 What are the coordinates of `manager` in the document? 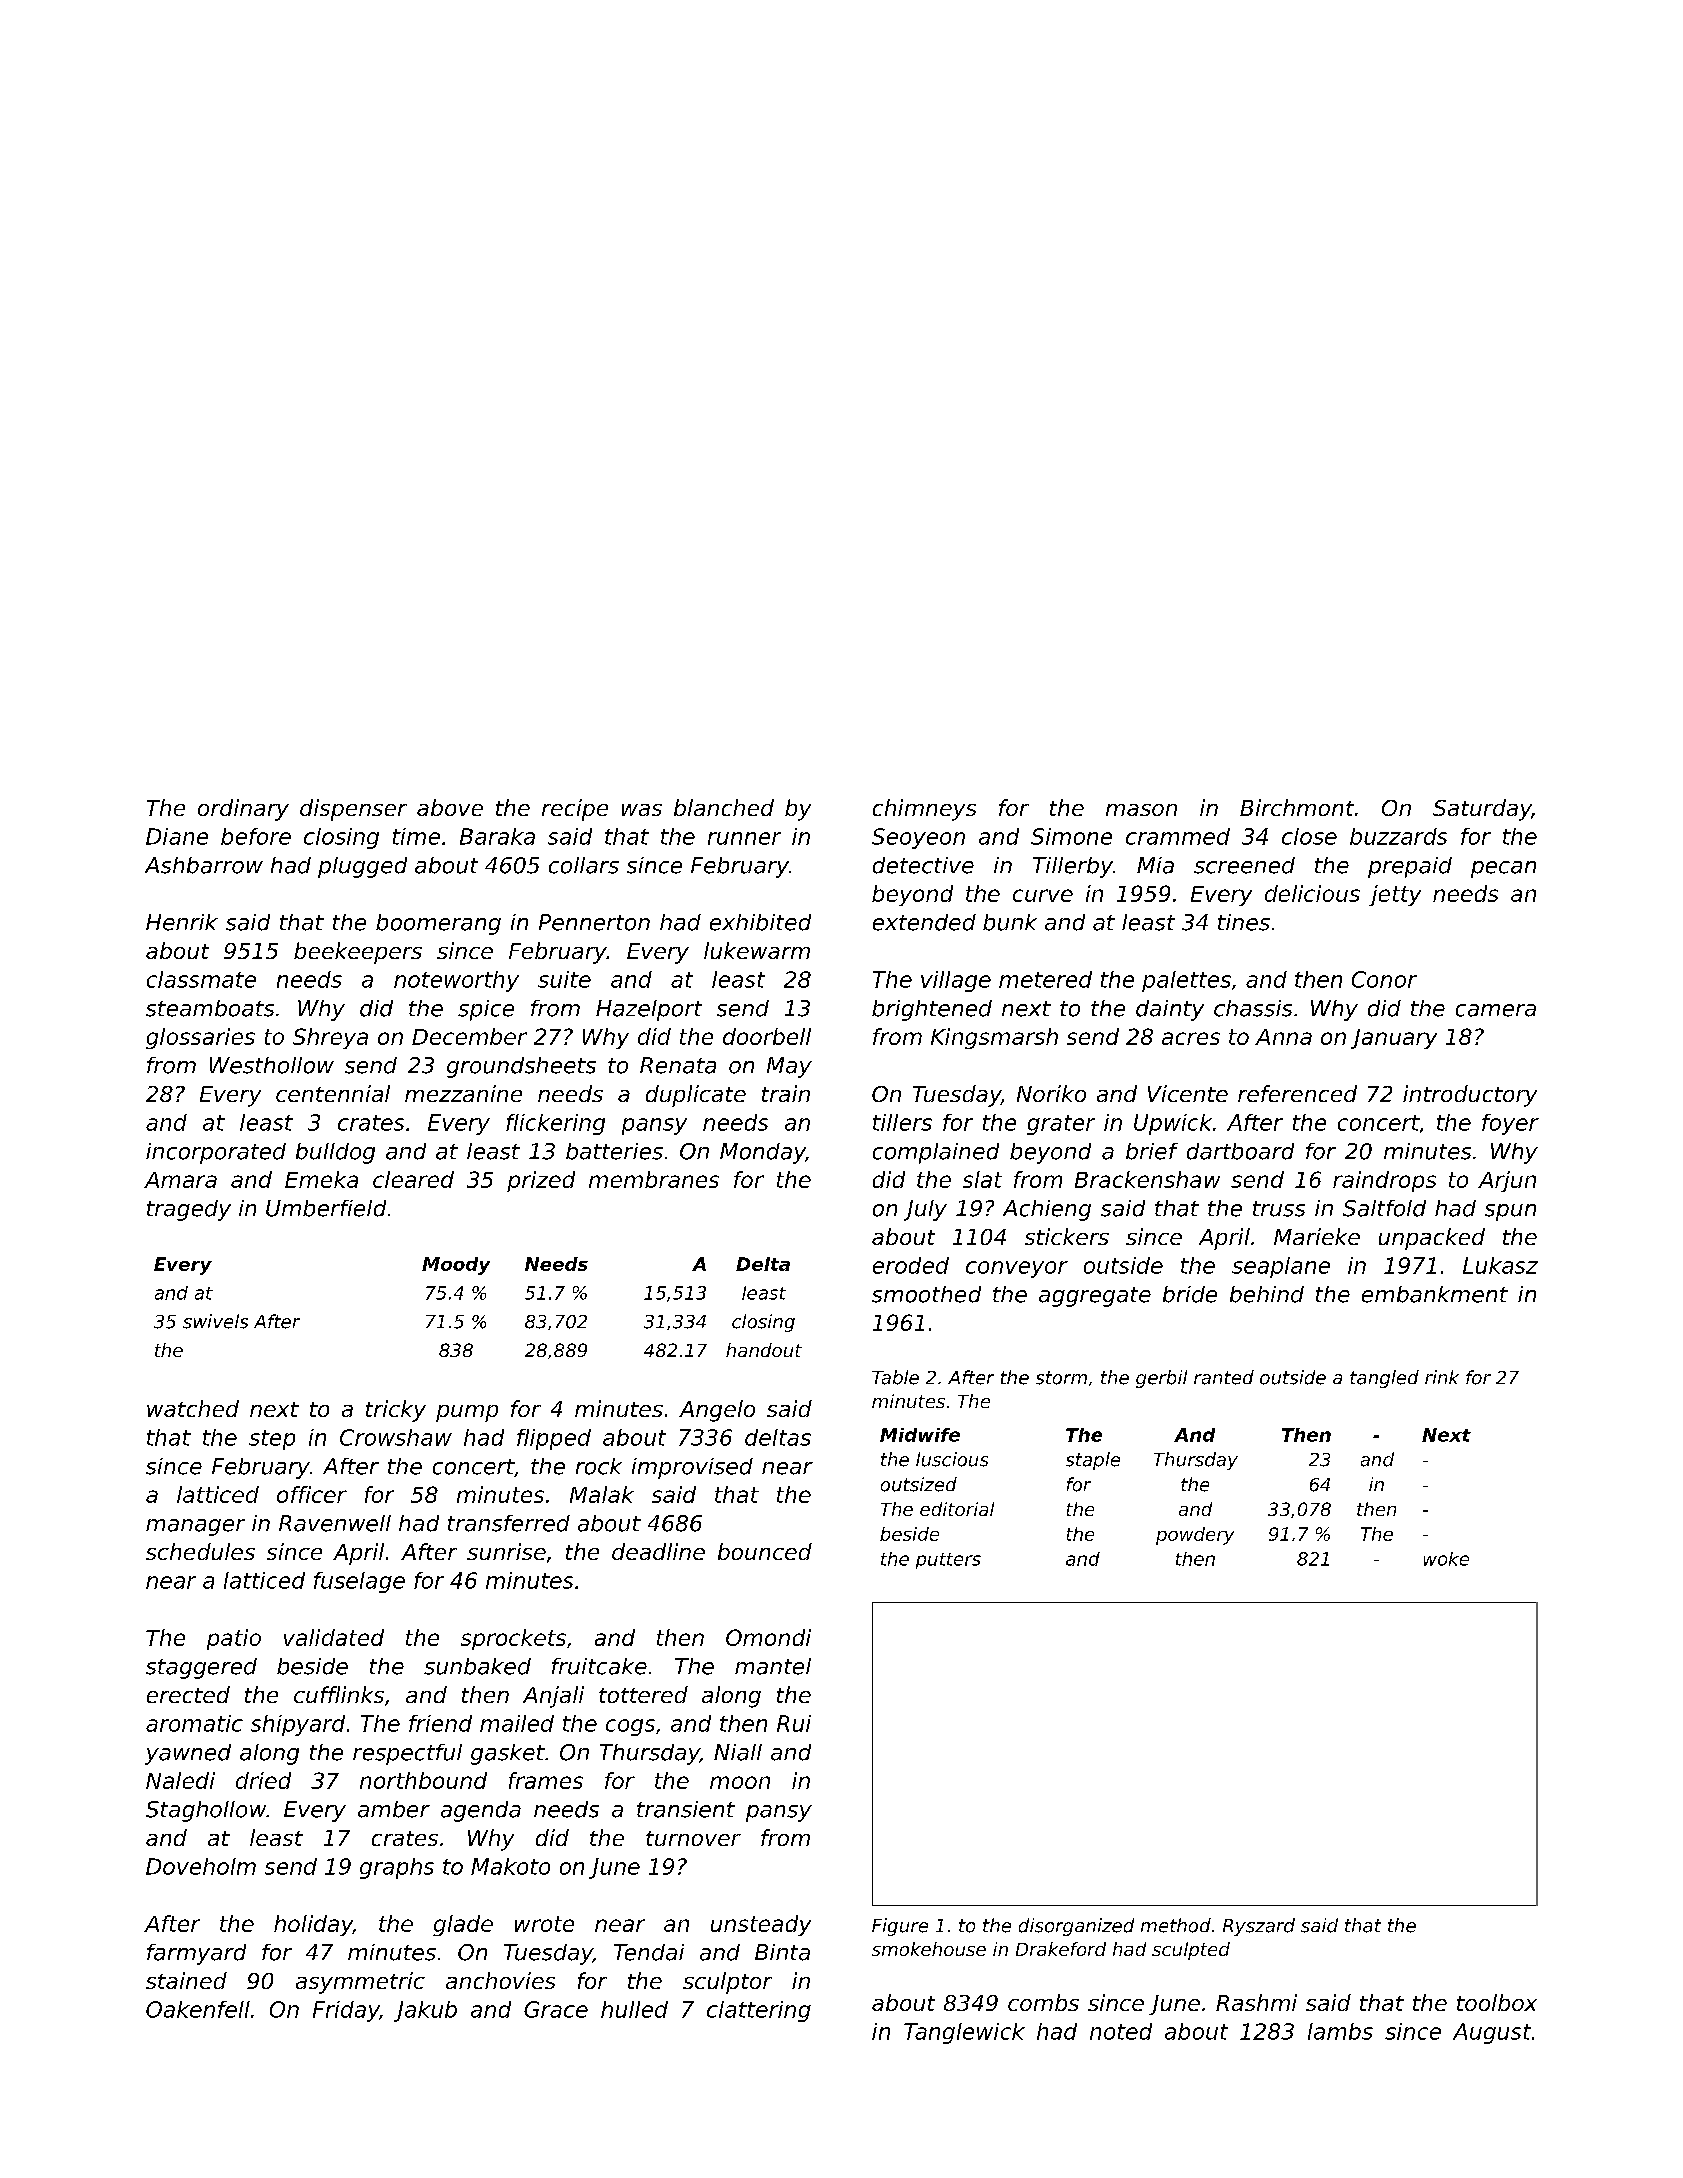 It's located at (195, 1527).
